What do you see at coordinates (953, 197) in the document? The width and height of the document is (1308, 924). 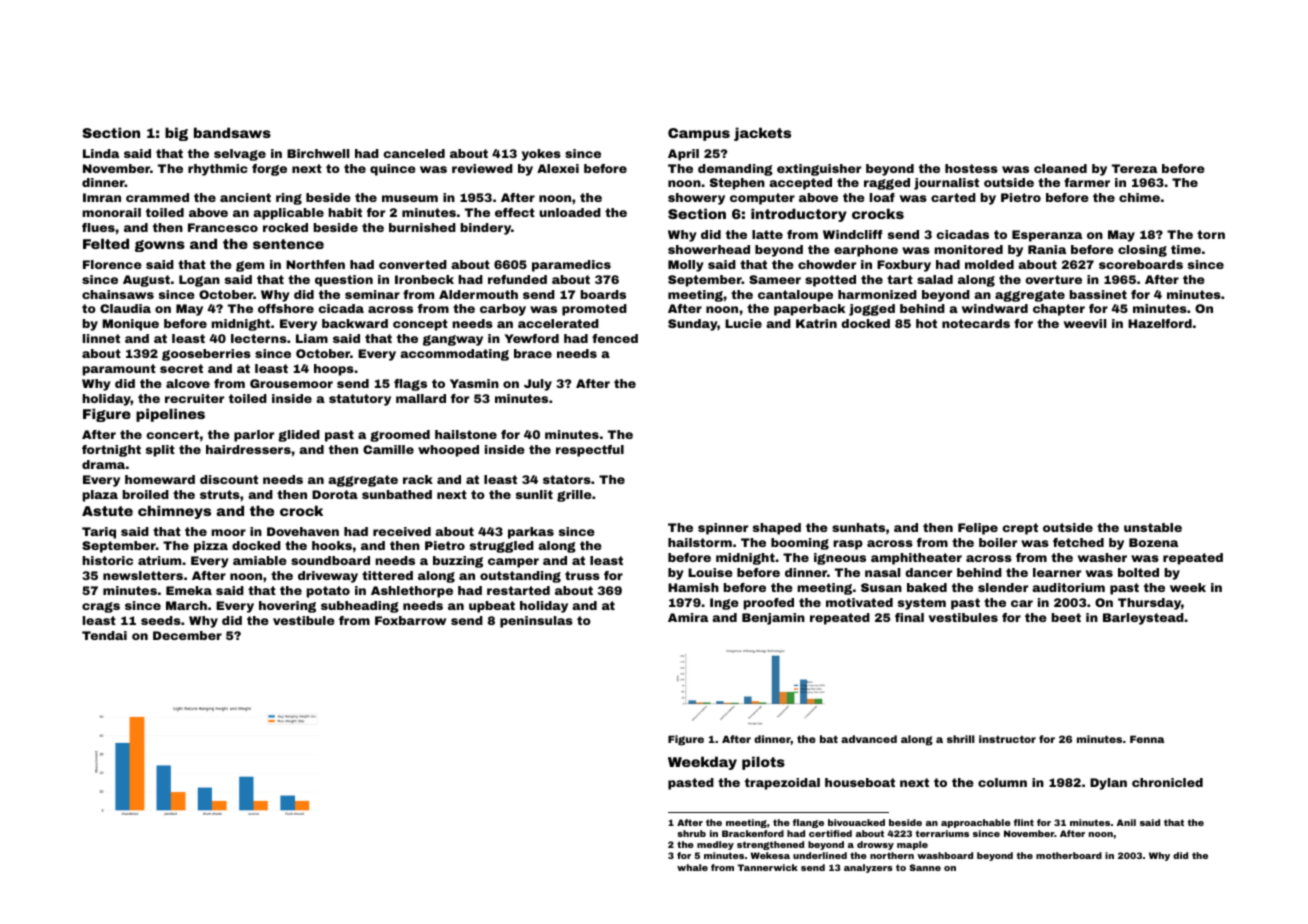 I see `carted` at bounding box center [953, 197].
